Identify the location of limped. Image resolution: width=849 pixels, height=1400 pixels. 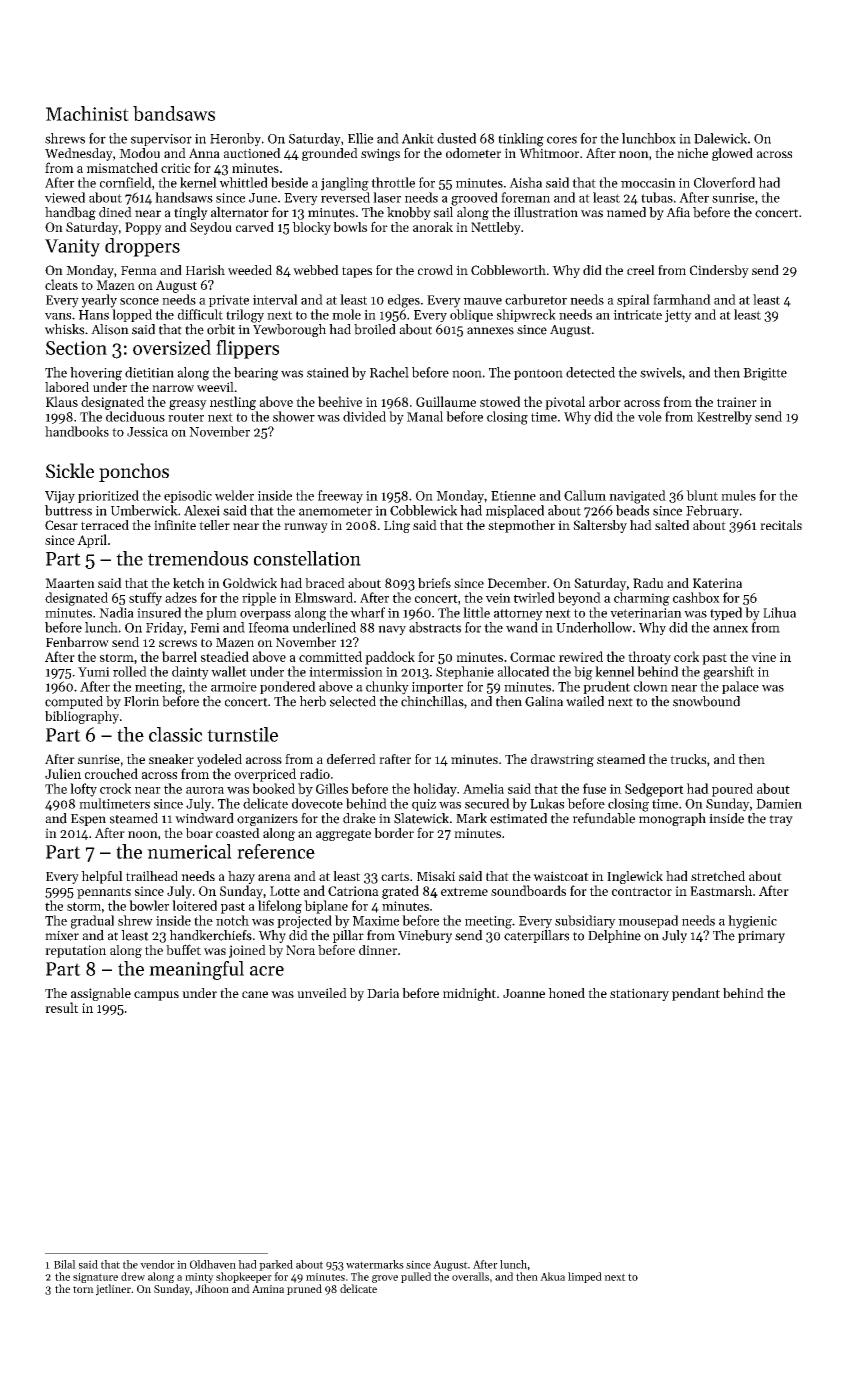
(585, 1277).
